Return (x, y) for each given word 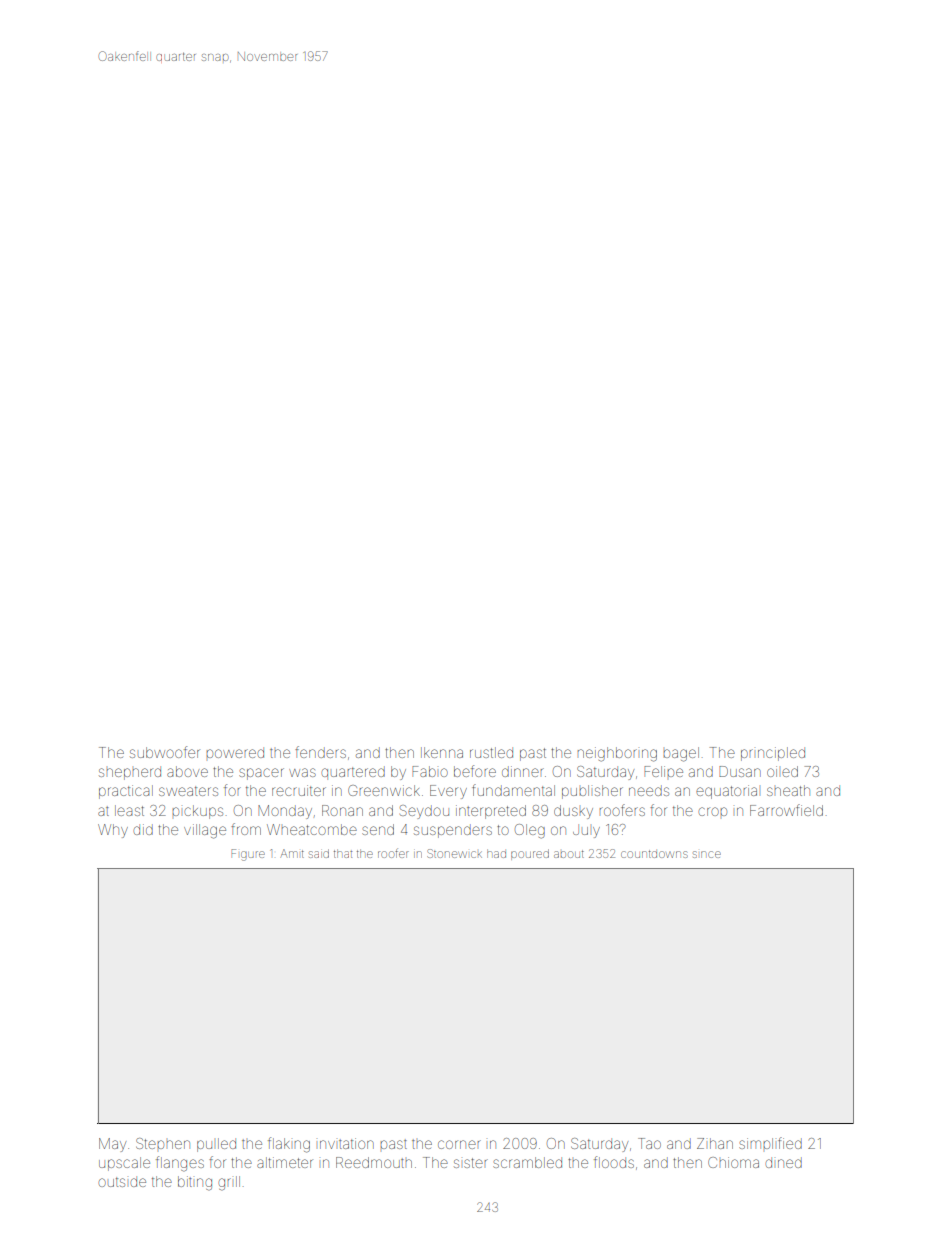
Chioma (733, 1162)
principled (773, 754)
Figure (248, 855)
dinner (523, 771)
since (707, 854)
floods (614, 1162)
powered (235, 752)
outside (122, 1181)
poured (530, 854)
